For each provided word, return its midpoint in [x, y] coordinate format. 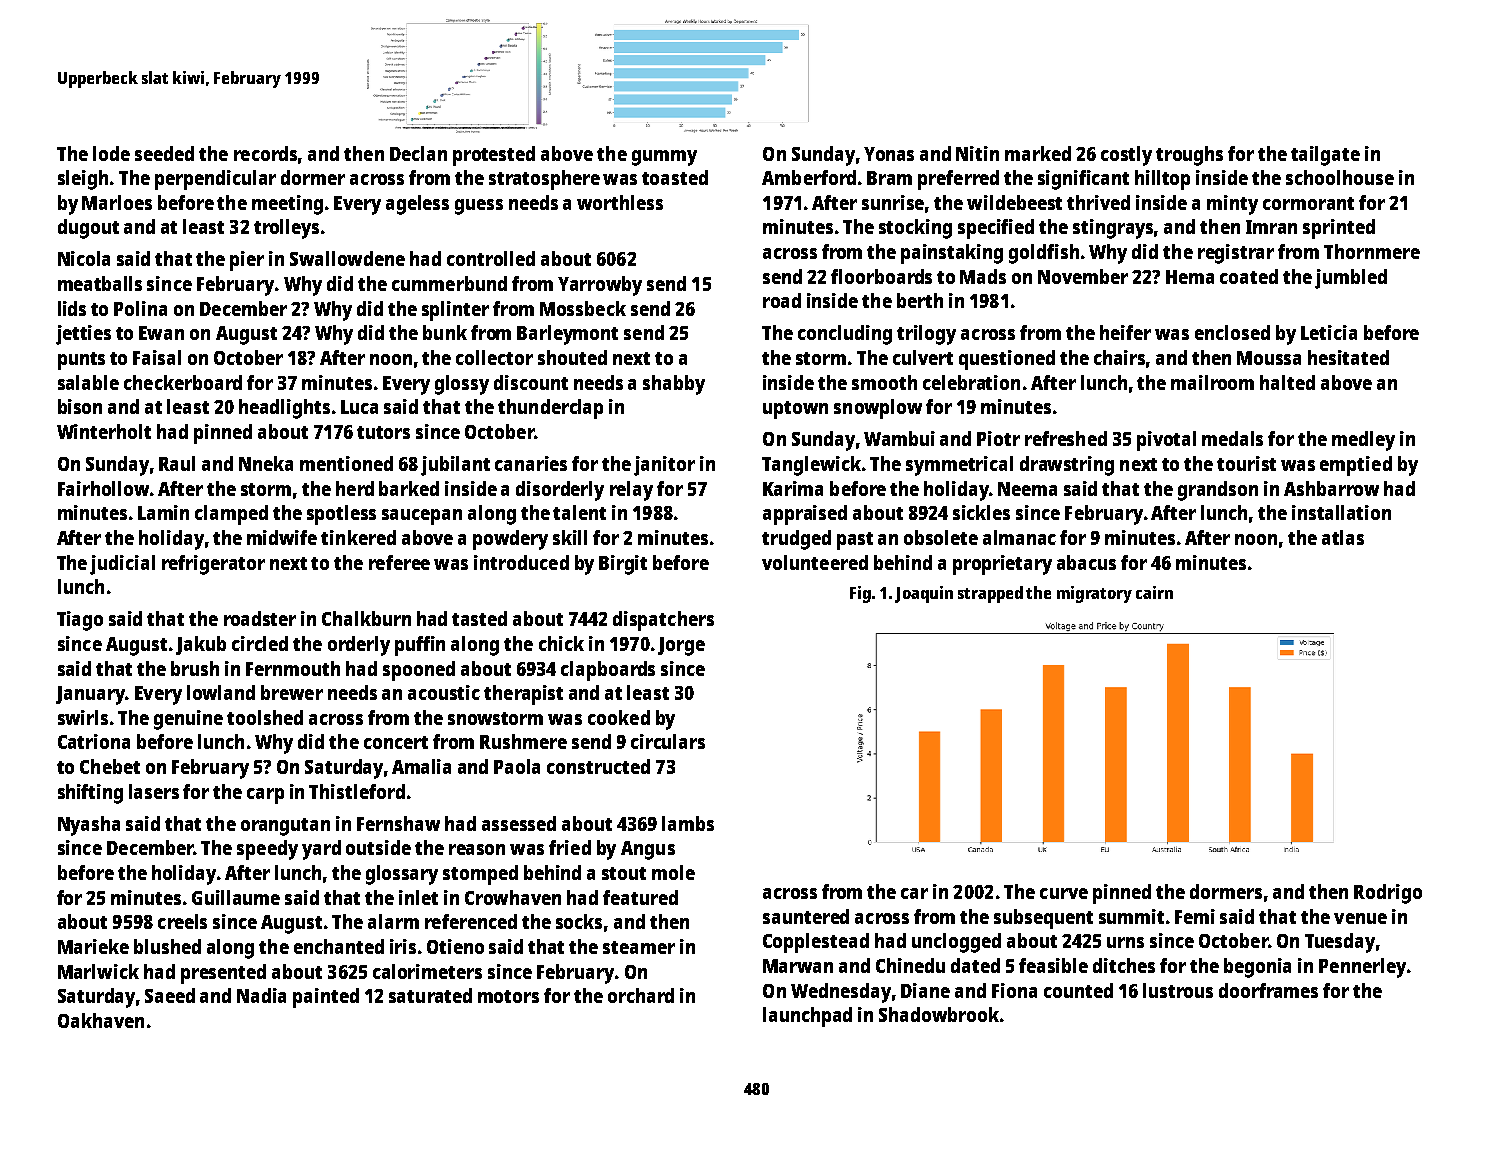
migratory [1094, 594]
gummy [664, 158]
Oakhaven [101, 1020]
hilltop [1162, 180]
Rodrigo [1388, 894]
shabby [674, 385]
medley [1363, 441]
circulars [668, 741]
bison [80, 406]
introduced [521, 562]
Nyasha [89, 826]
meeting [287, 205]
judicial [122, 565]
